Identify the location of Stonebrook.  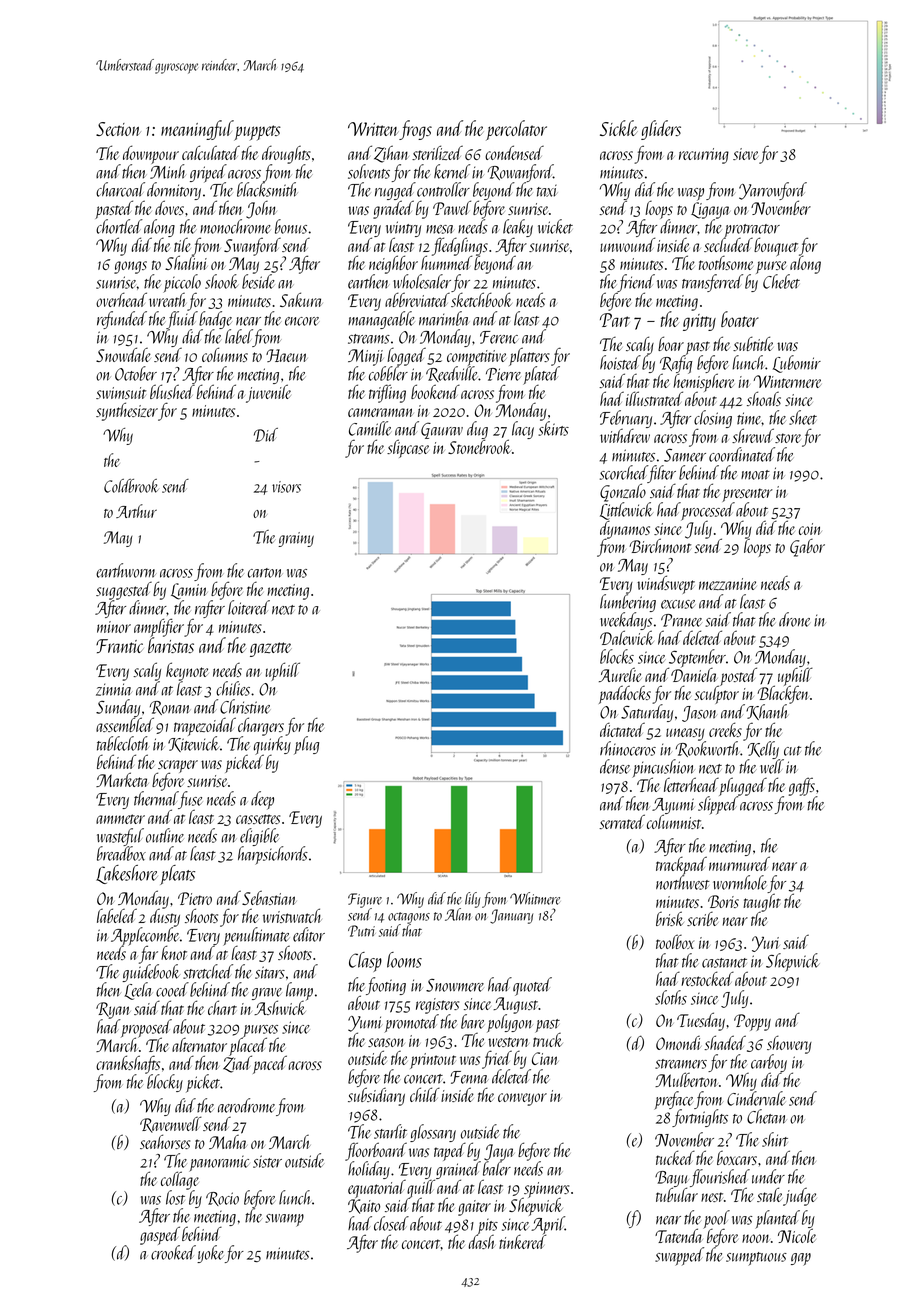
(479, 447).
